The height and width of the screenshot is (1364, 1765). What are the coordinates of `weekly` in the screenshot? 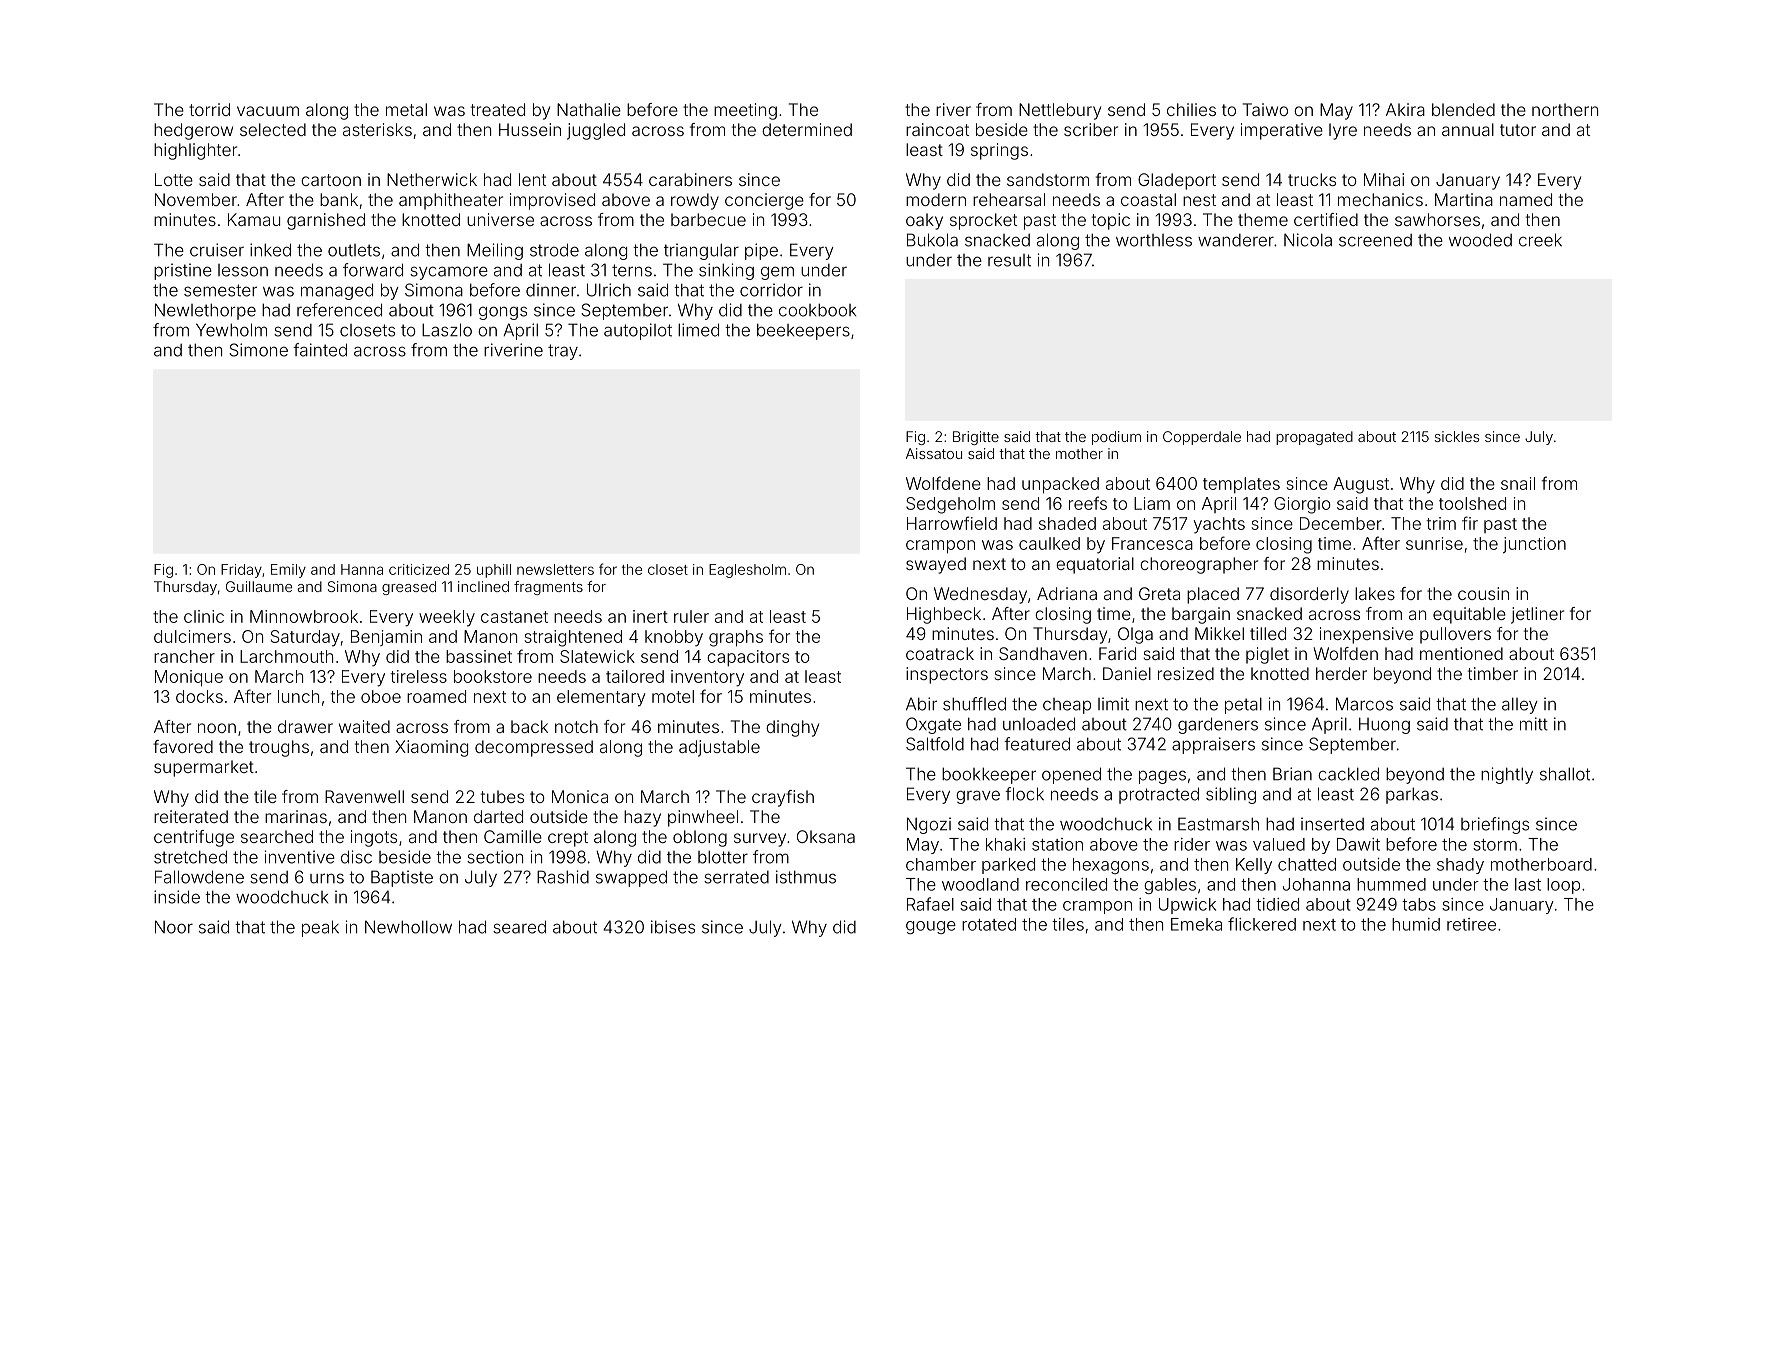 It's located at (447, 618).
